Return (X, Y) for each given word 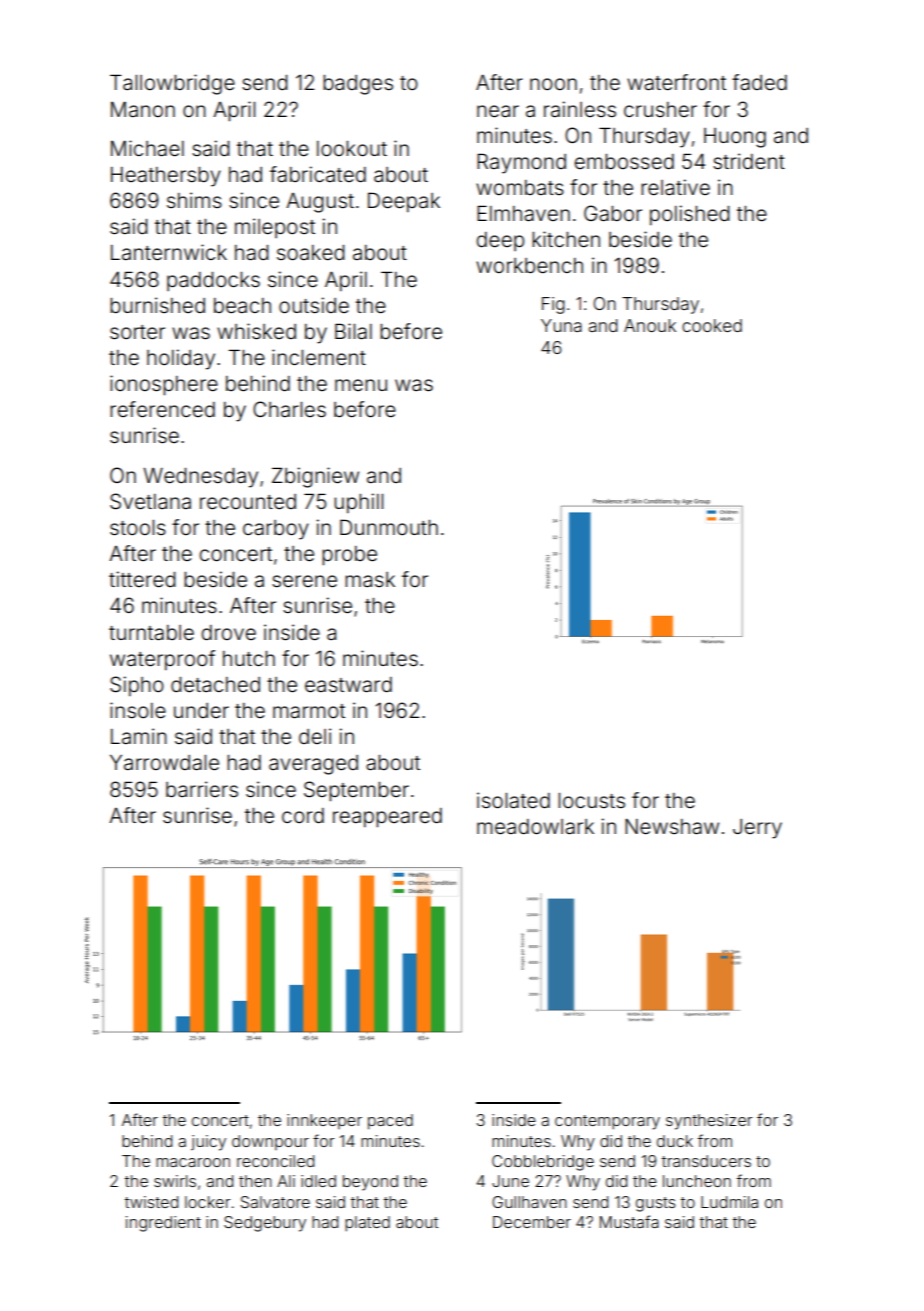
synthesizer (709, 1122)
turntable (151, 632)
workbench (529, 266)
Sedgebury (265, 1224)
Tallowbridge (172, 84)
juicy (208, 1143)
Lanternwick (169, 252)
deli (315, 736)
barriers (202, 789)
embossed (624, 162)
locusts (591, 800)
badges (358, 85)
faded (759, 82)
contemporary (607, 1122)
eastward (348, 685)
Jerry (757, 829)
